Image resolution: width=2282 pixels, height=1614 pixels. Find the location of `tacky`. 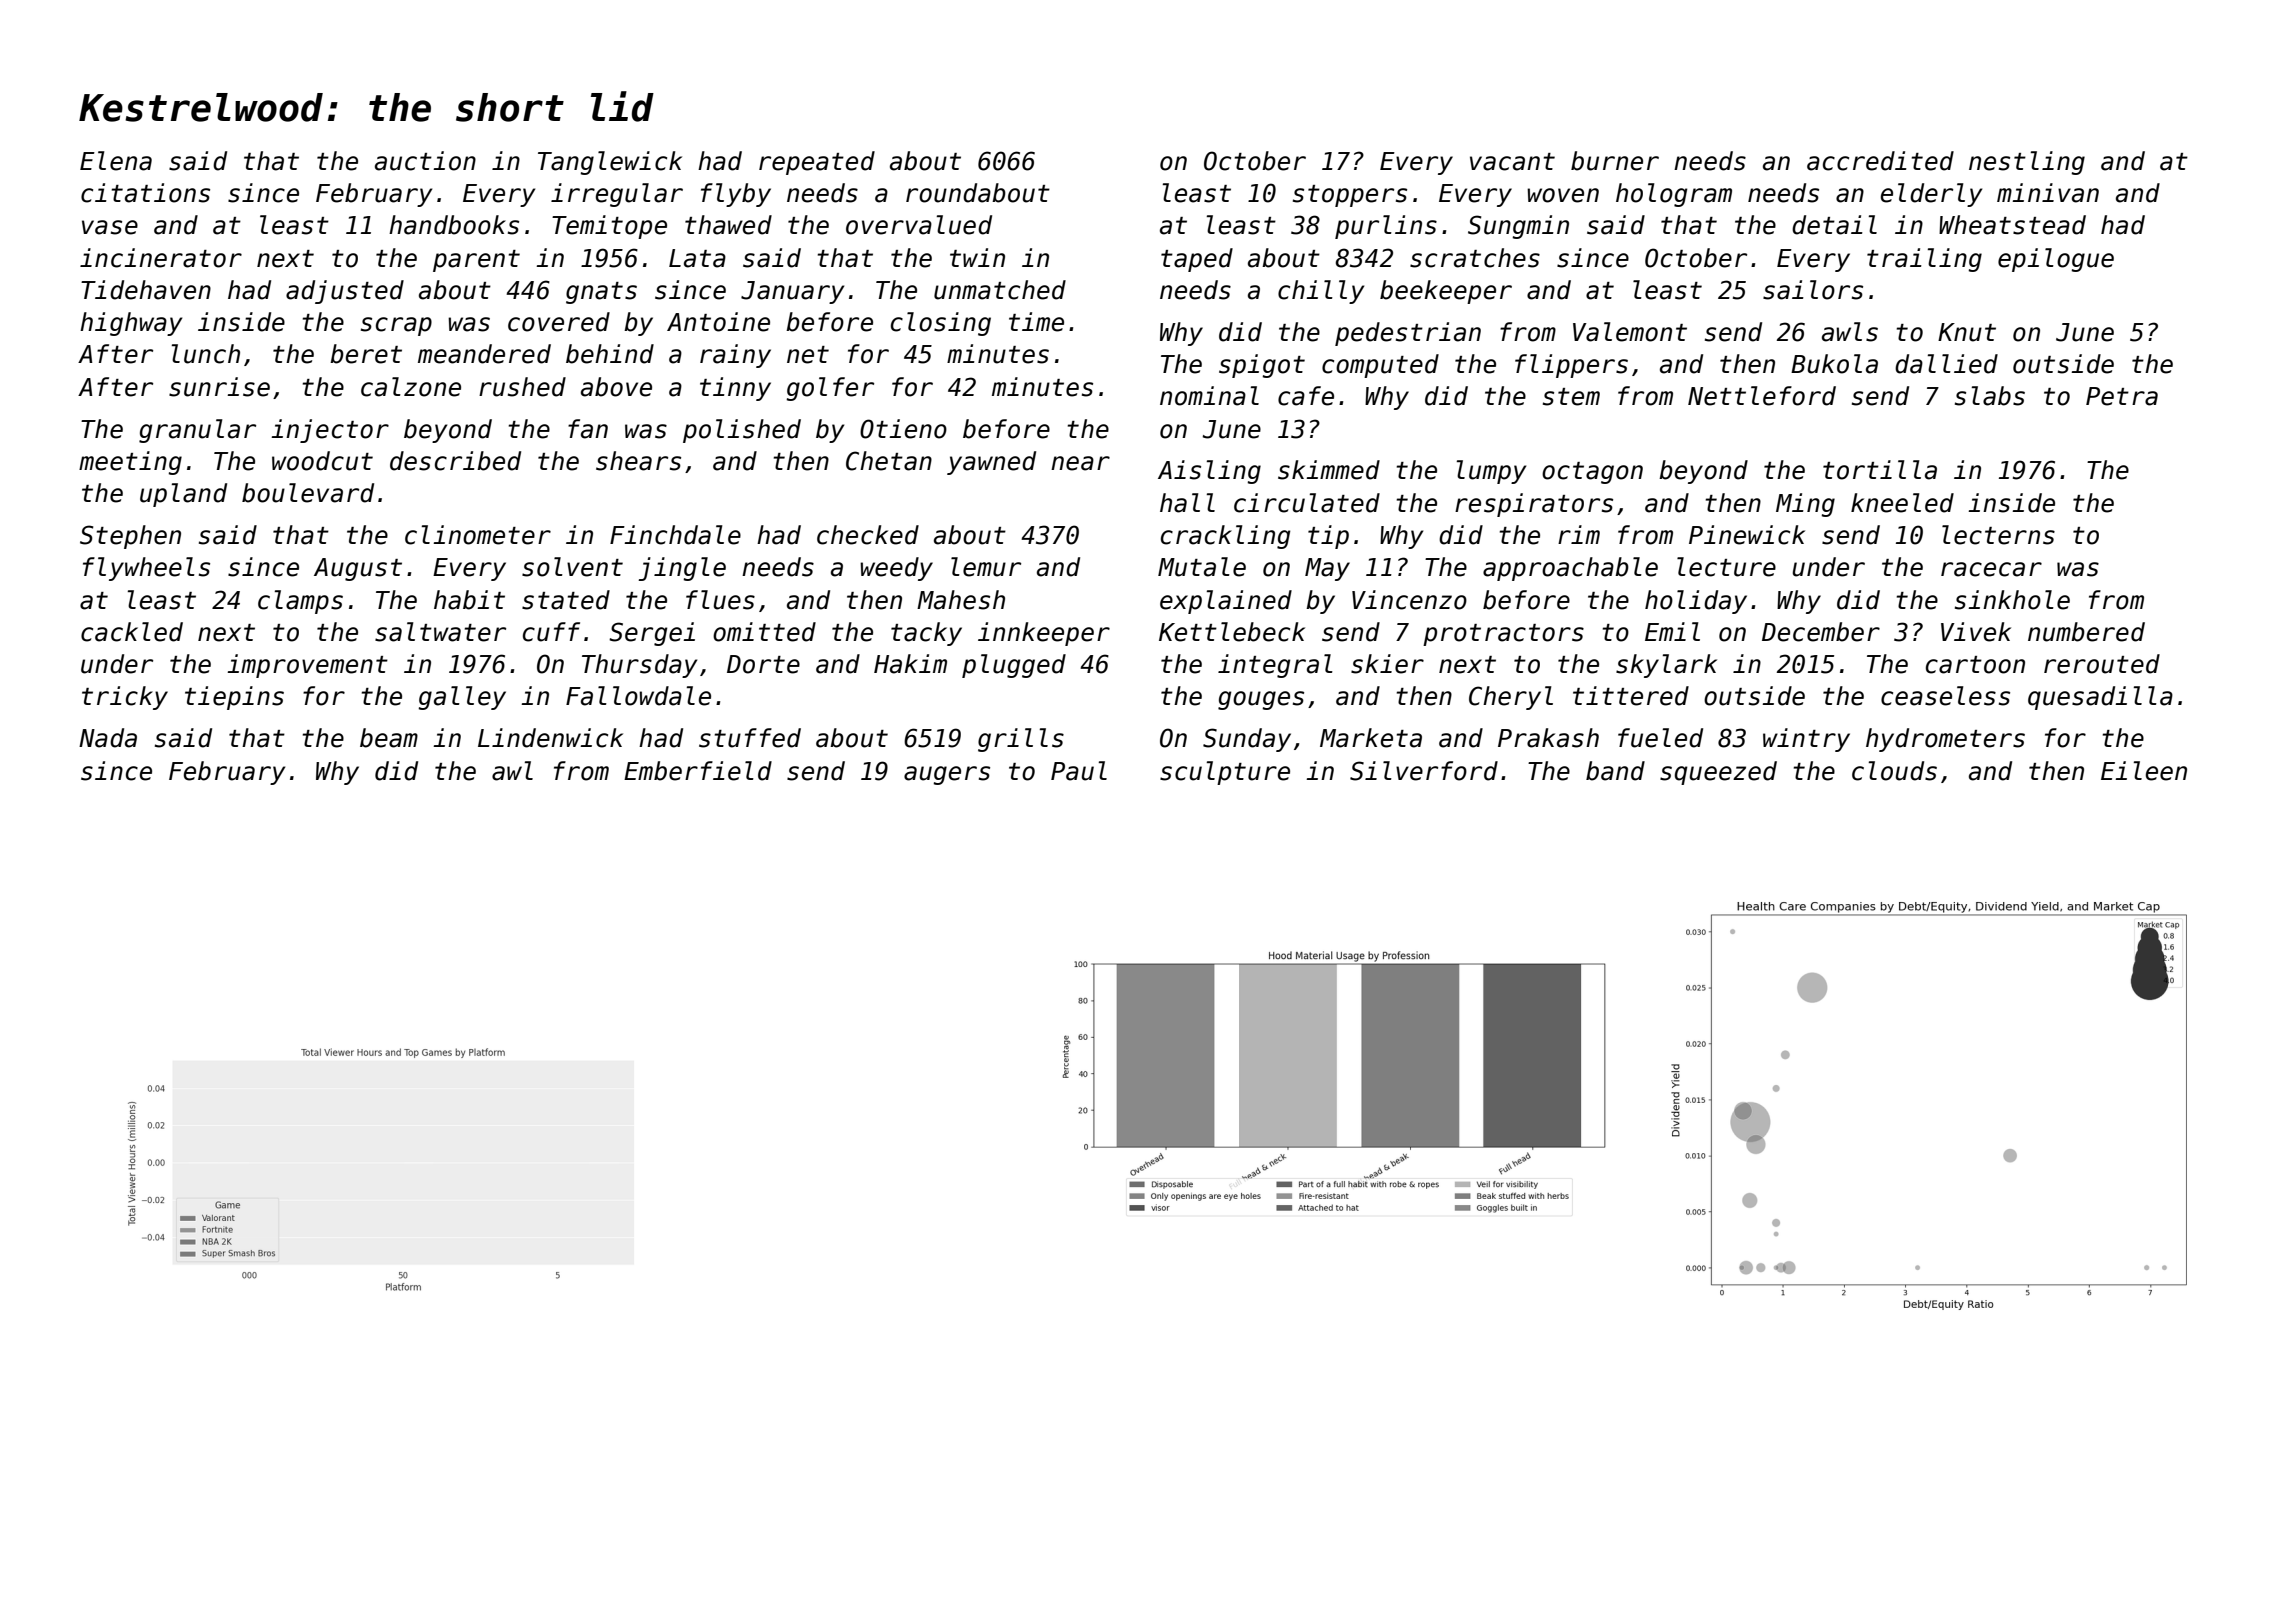

tacky is located at coordinates (926, 634).
